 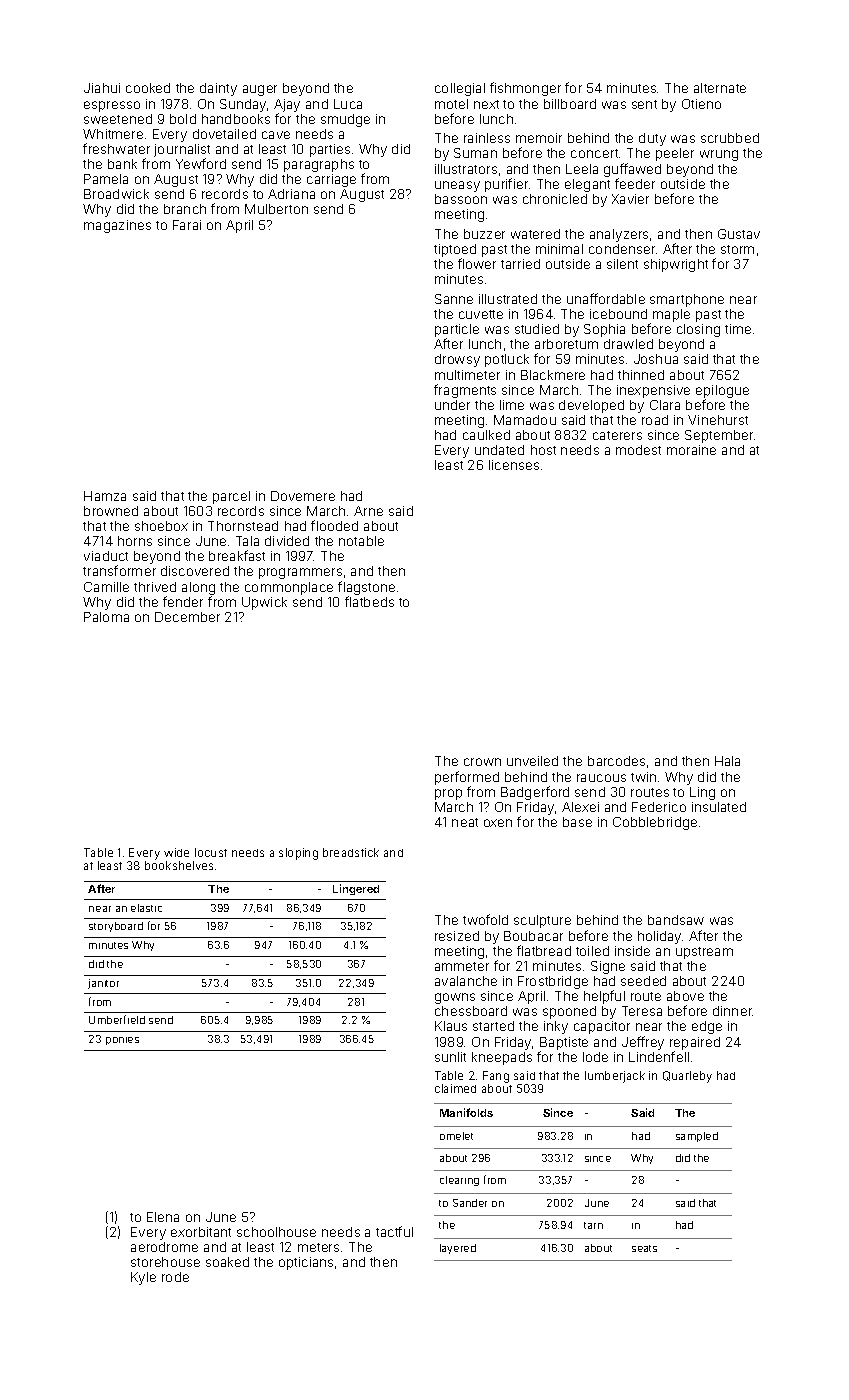 I want to click on auger, so click(x=260, y=90).
